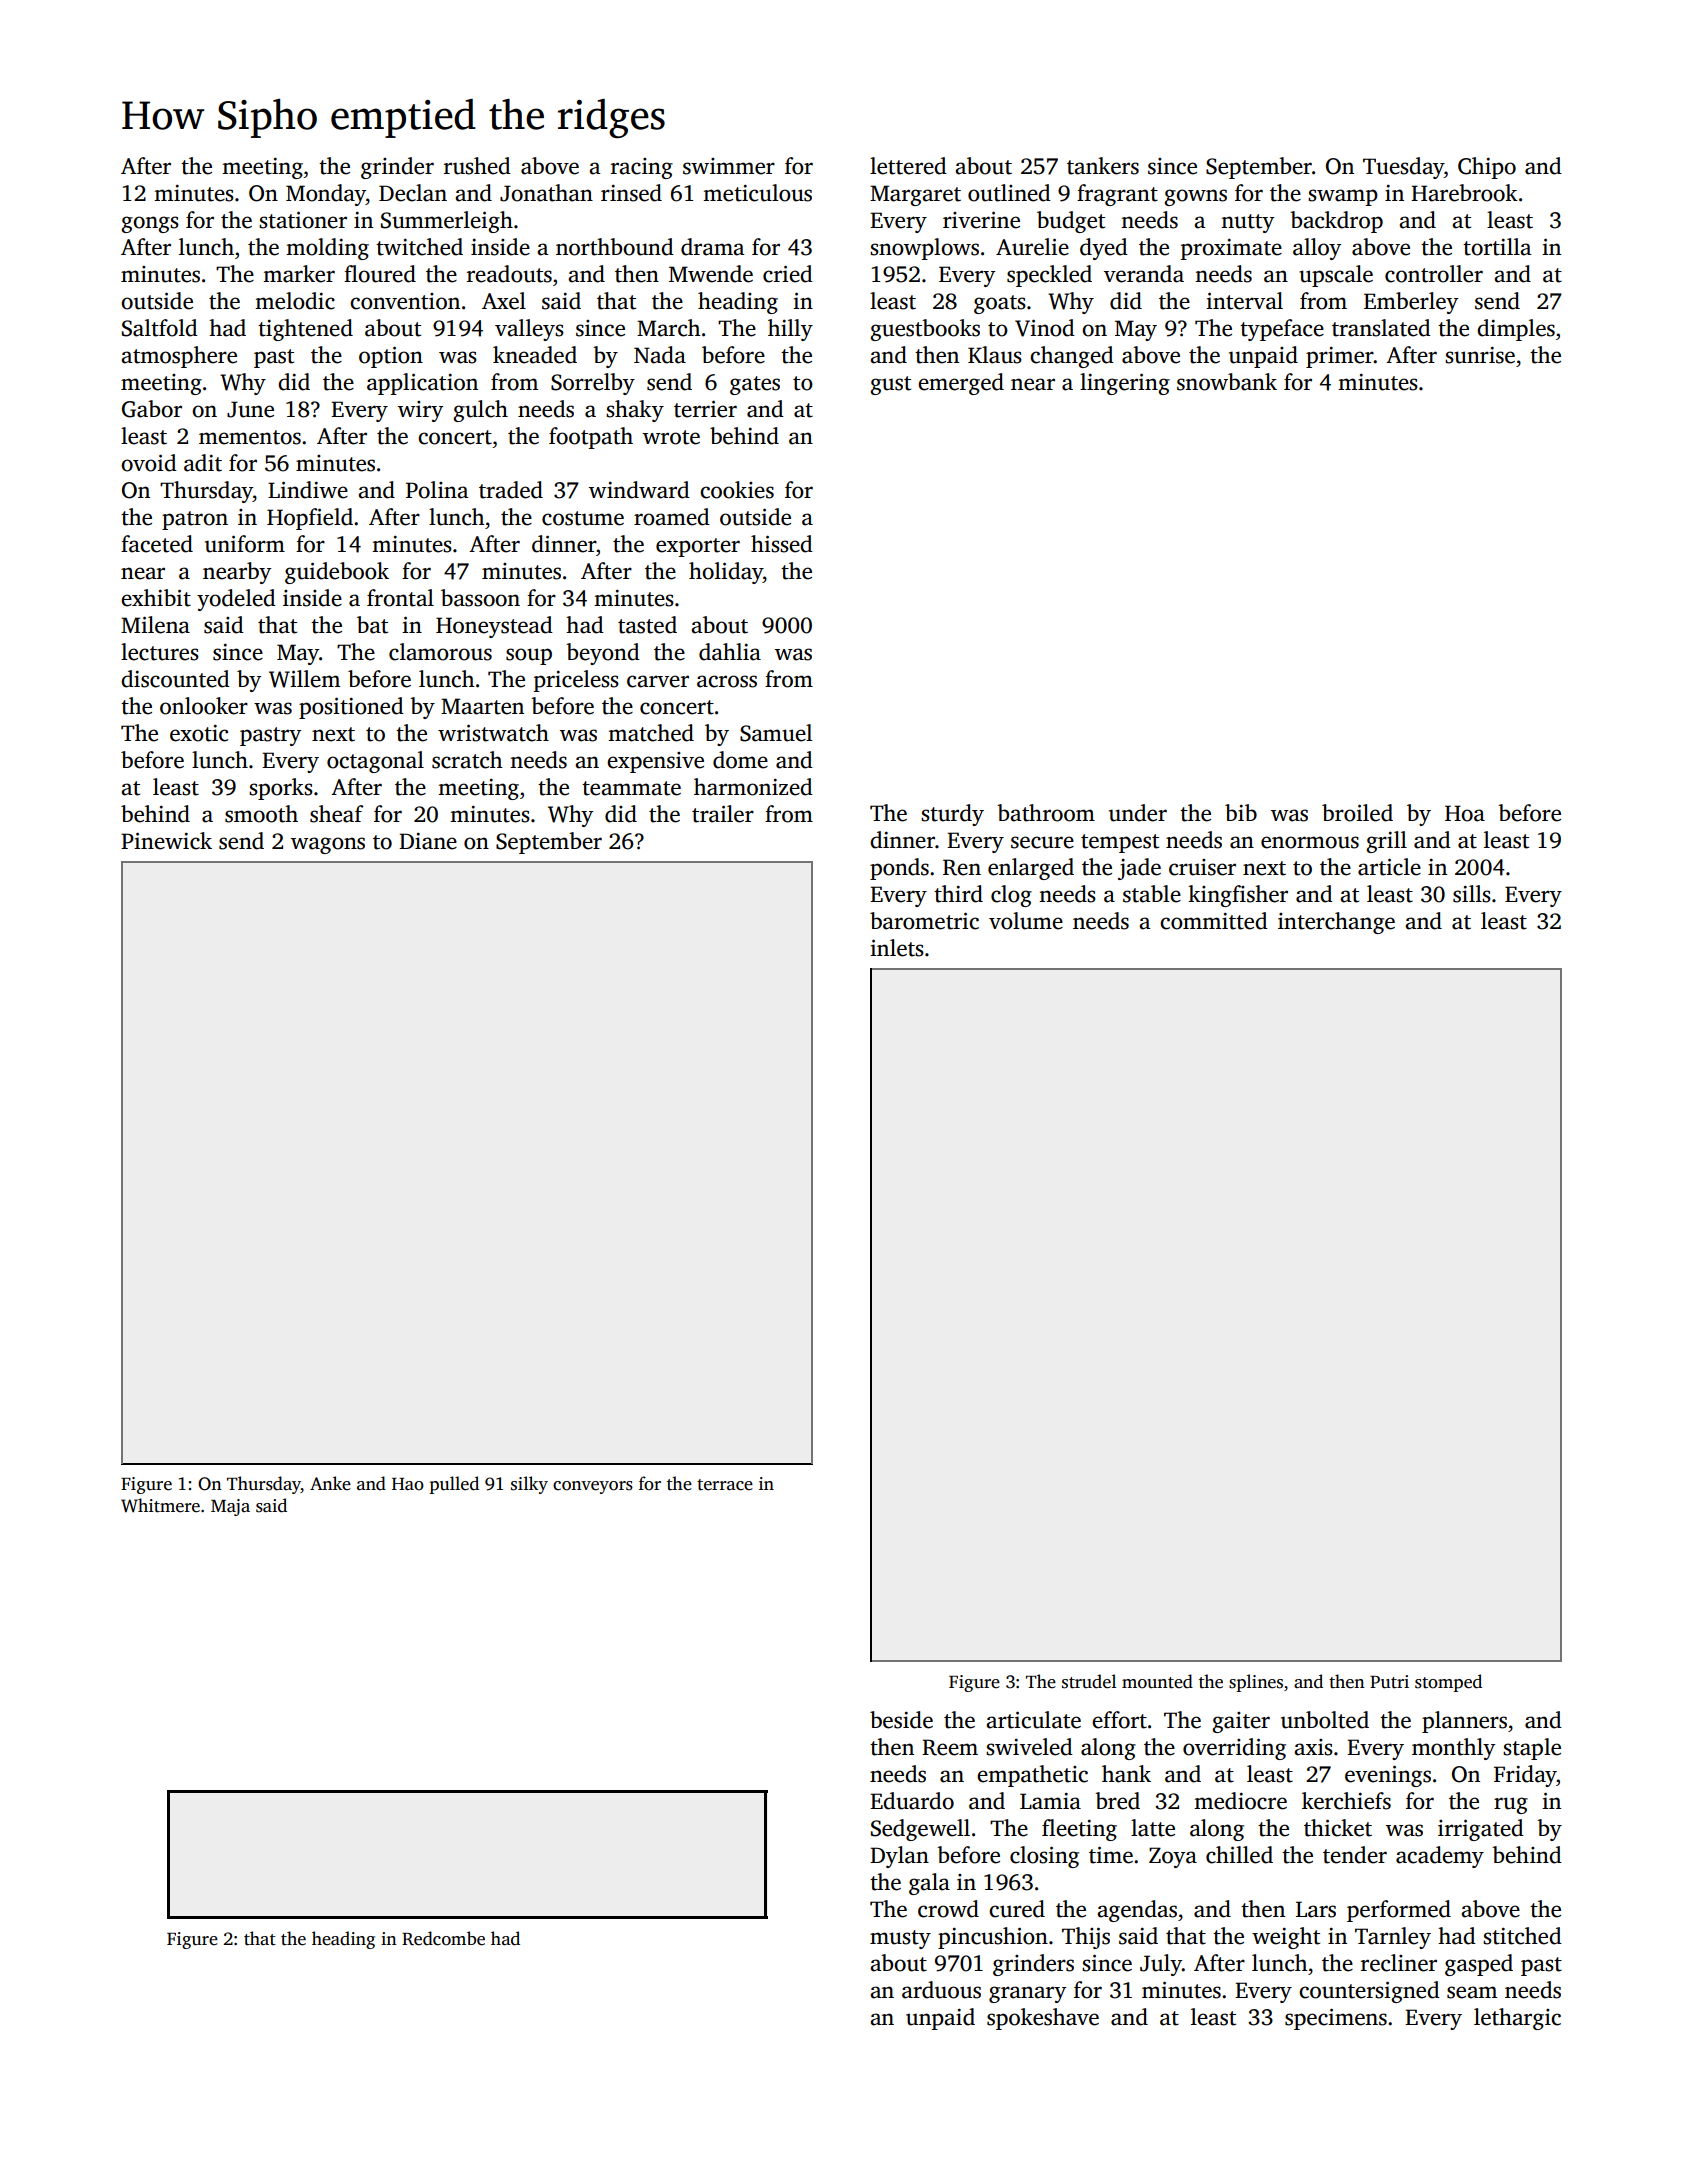 This document has height=2178, width=1683. What do you see at coordinates (408, 1484) in the document?
I see `Hao` at bounding box center [408, 1484].
